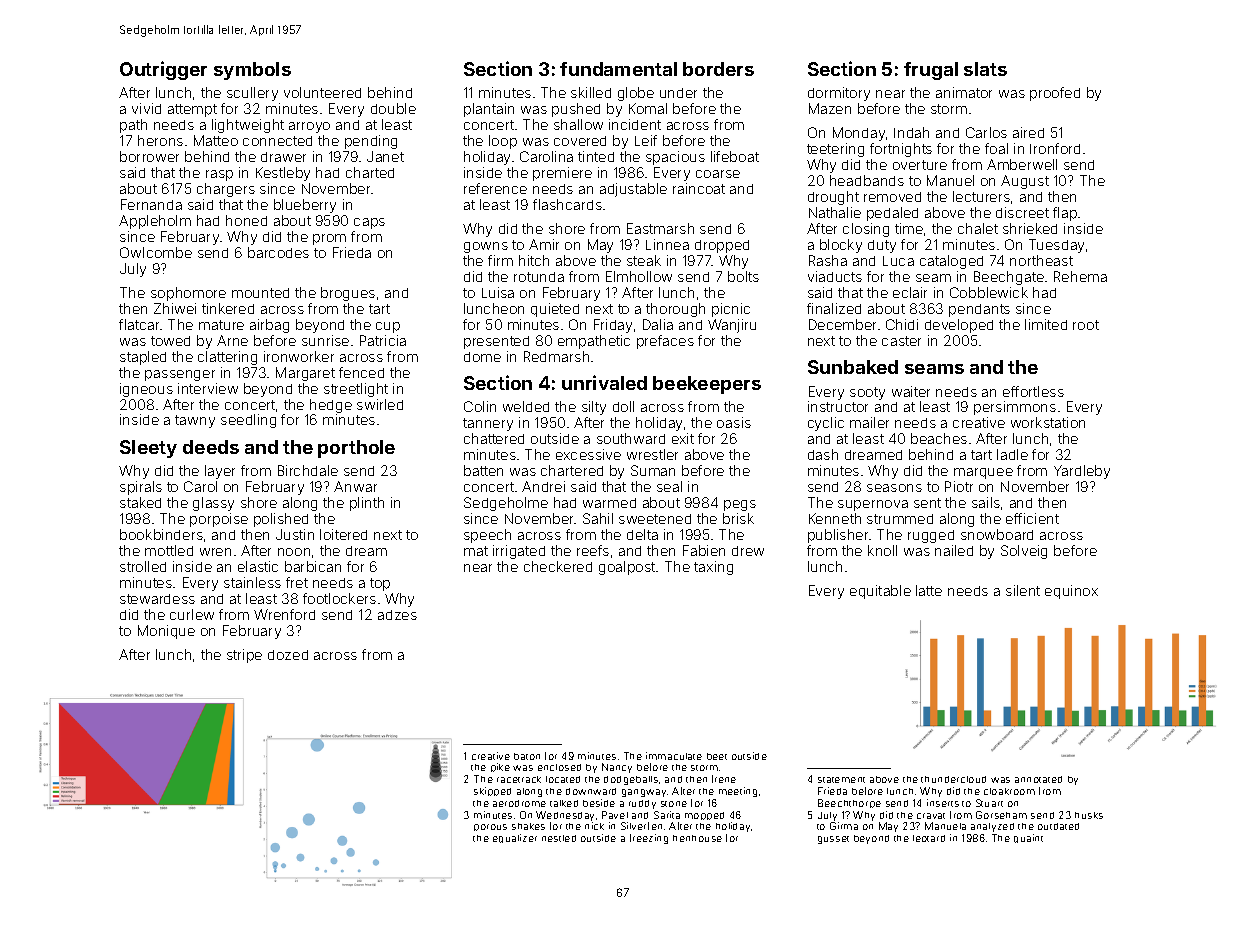 The width and height of the image is (1233, 952). What do you see at coordinates (901, 150) in the image?
I see `fortnights` at bounding box center [901, 150].
